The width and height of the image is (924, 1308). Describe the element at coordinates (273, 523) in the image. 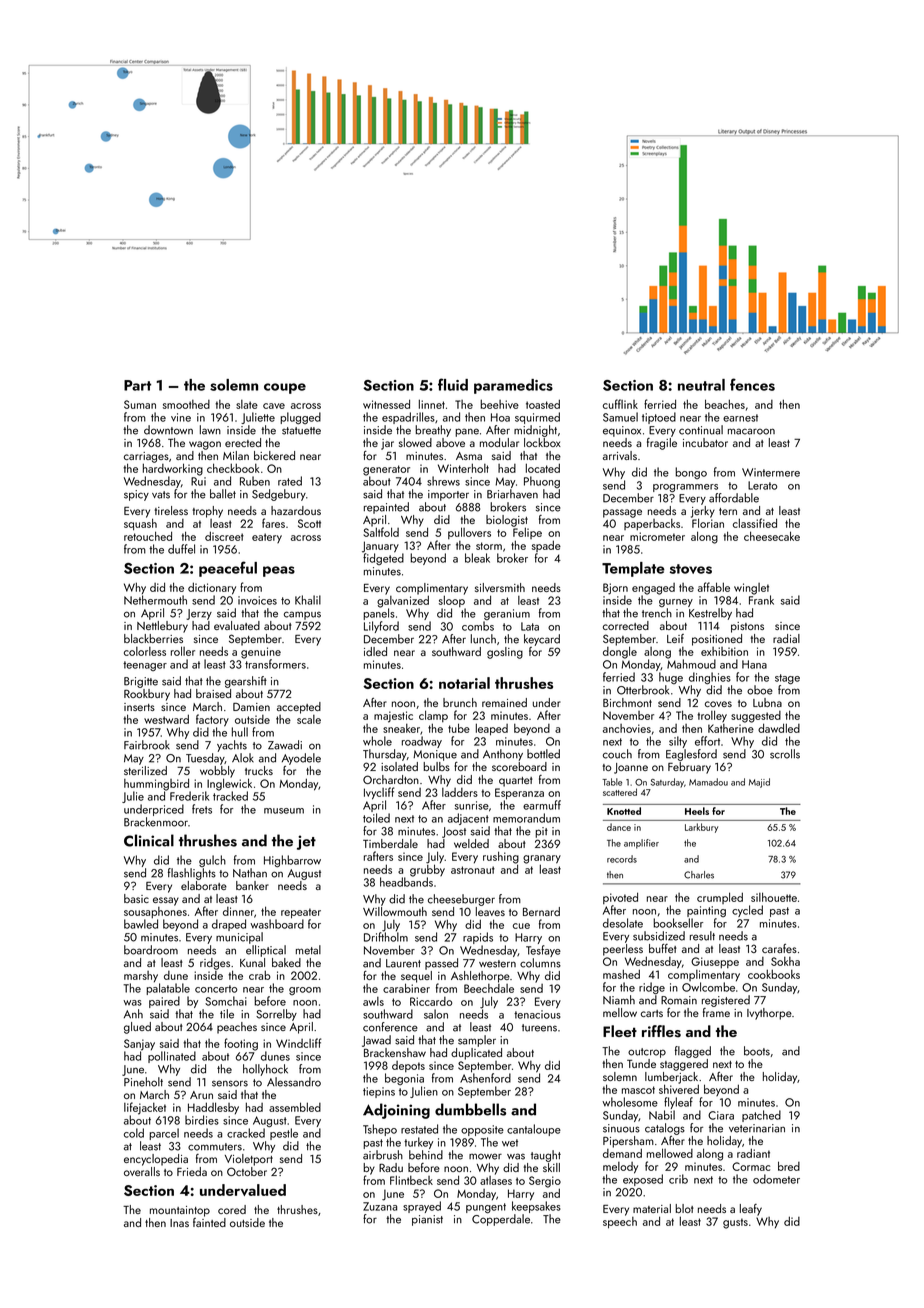

I see `fares` at that location.
